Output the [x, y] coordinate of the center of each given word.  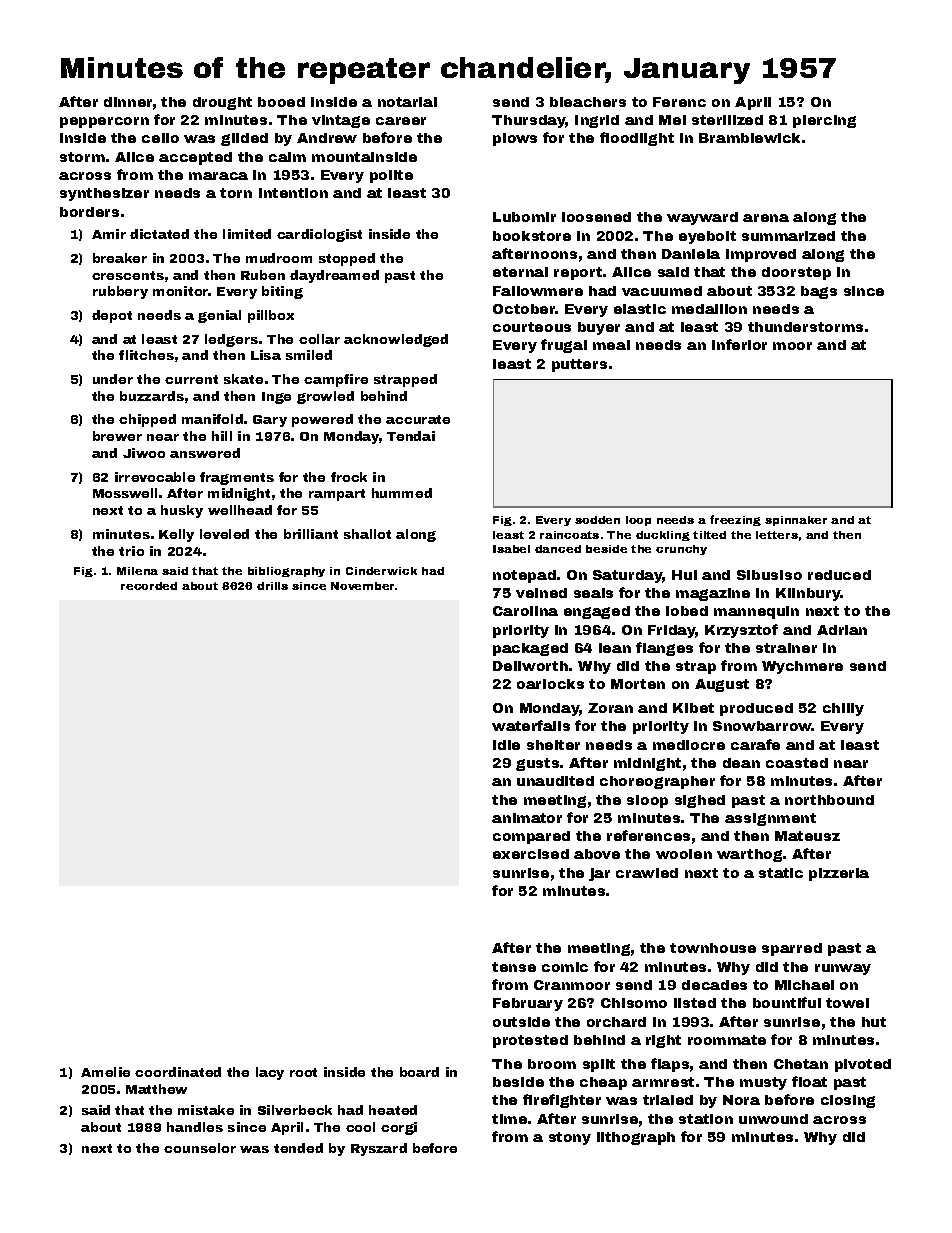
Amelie [105, 1072]
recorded [149, 586]
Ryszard [379, 1149]
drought [222, 103]
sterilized [727, 120]
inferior [739, 344]
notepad [524, 576]
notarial [407, 102]
